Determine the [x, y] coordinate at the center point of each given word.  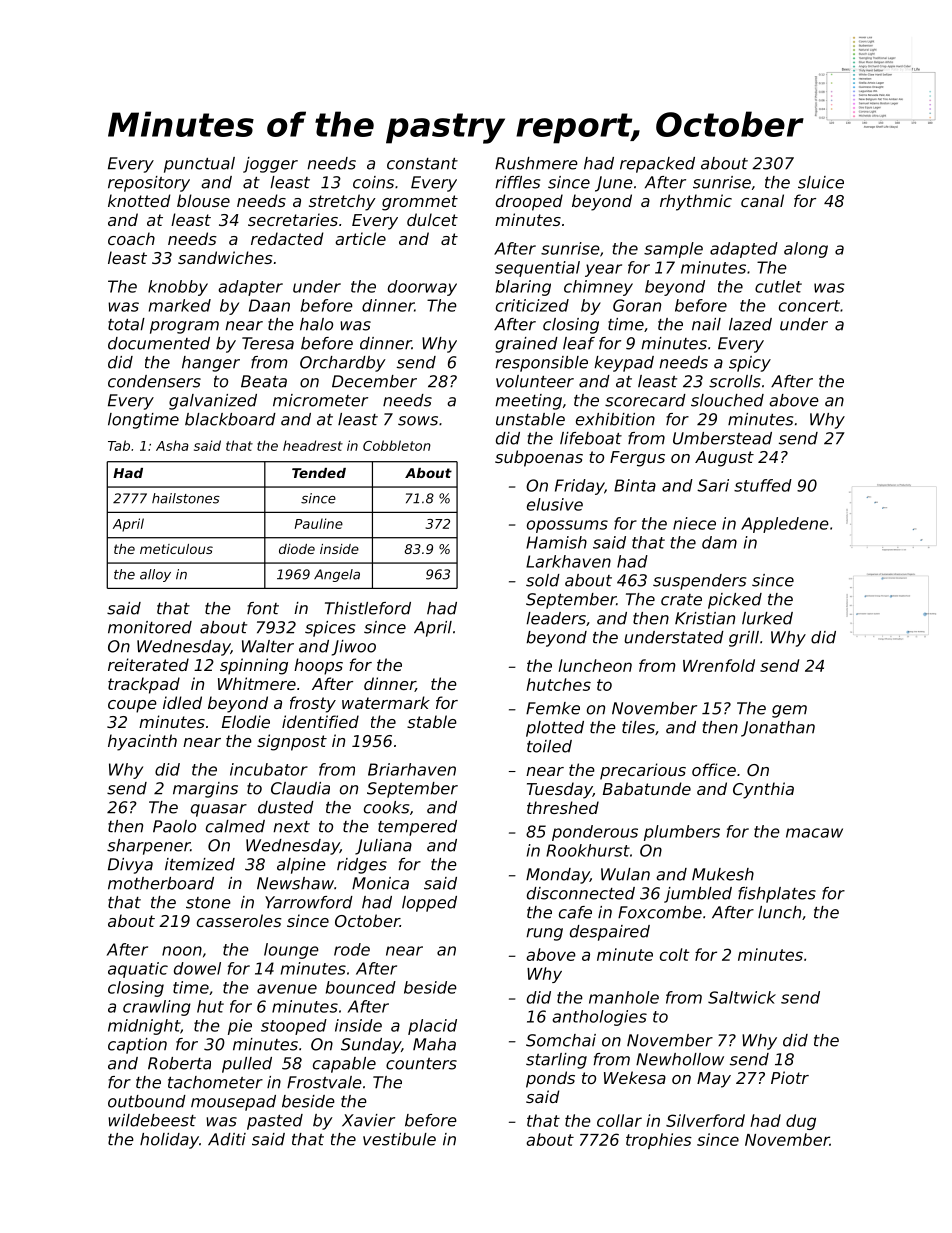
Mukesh [723, 874]
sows [418, 421]
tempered [417, 828]
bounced [361, 987]
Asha [172, 445]
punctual [199, 165]
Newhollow [680, 1059]
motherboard [161, 883]
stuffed [763, 485]
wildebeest [152, 1120]
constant [422, 164]
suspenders [699, 582]
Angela [337, 575]
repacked [657, 165]
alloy [155, 575]
